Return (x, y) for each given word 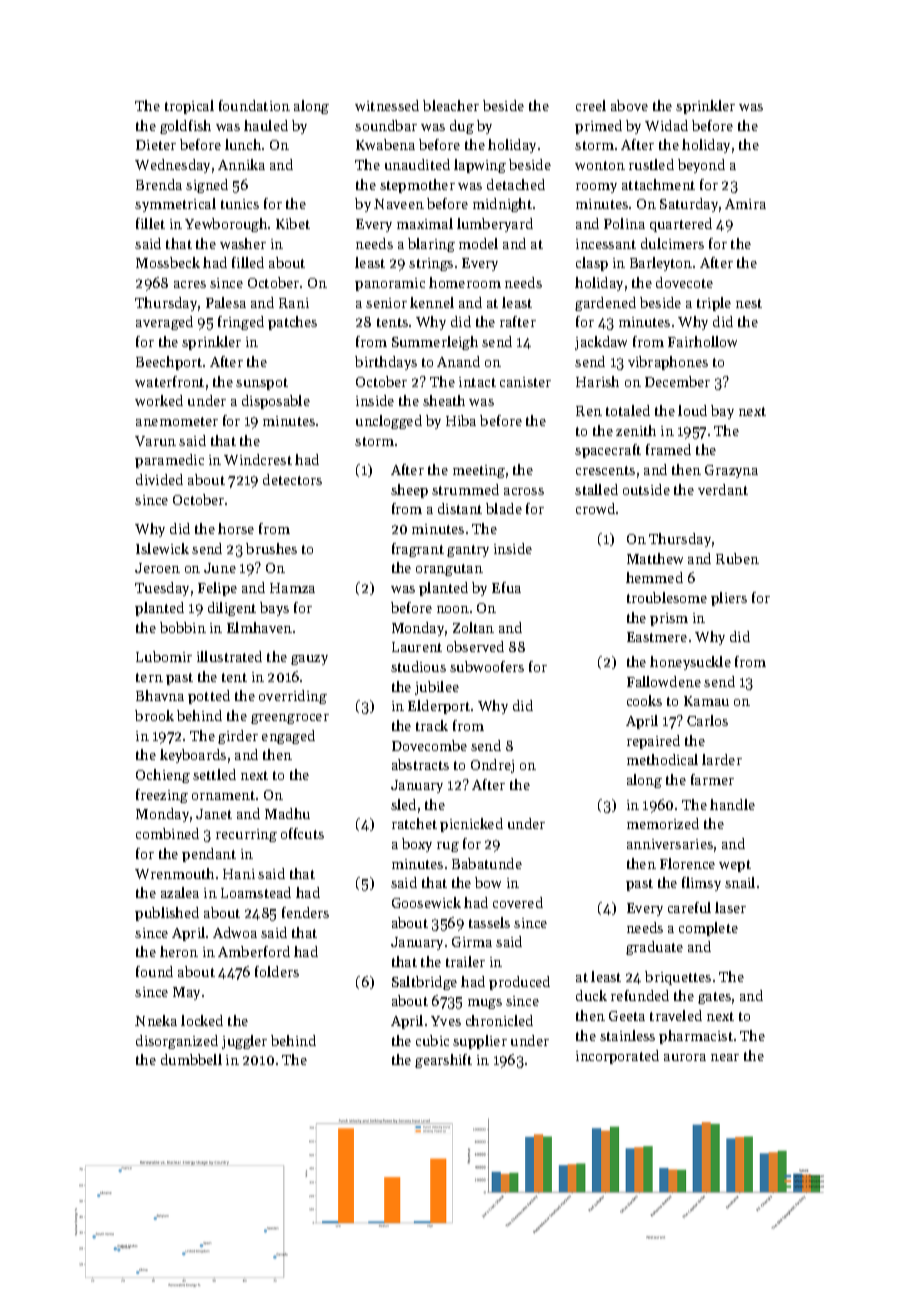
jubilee (437, 688)
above (629, 105)
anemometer (177, 421)
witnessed (387, 105)
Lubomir (164, 656)
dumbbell (191, 1059)
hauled (266, 125)
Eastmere (657, 637)
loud (692, 410)
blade (504, 508)
